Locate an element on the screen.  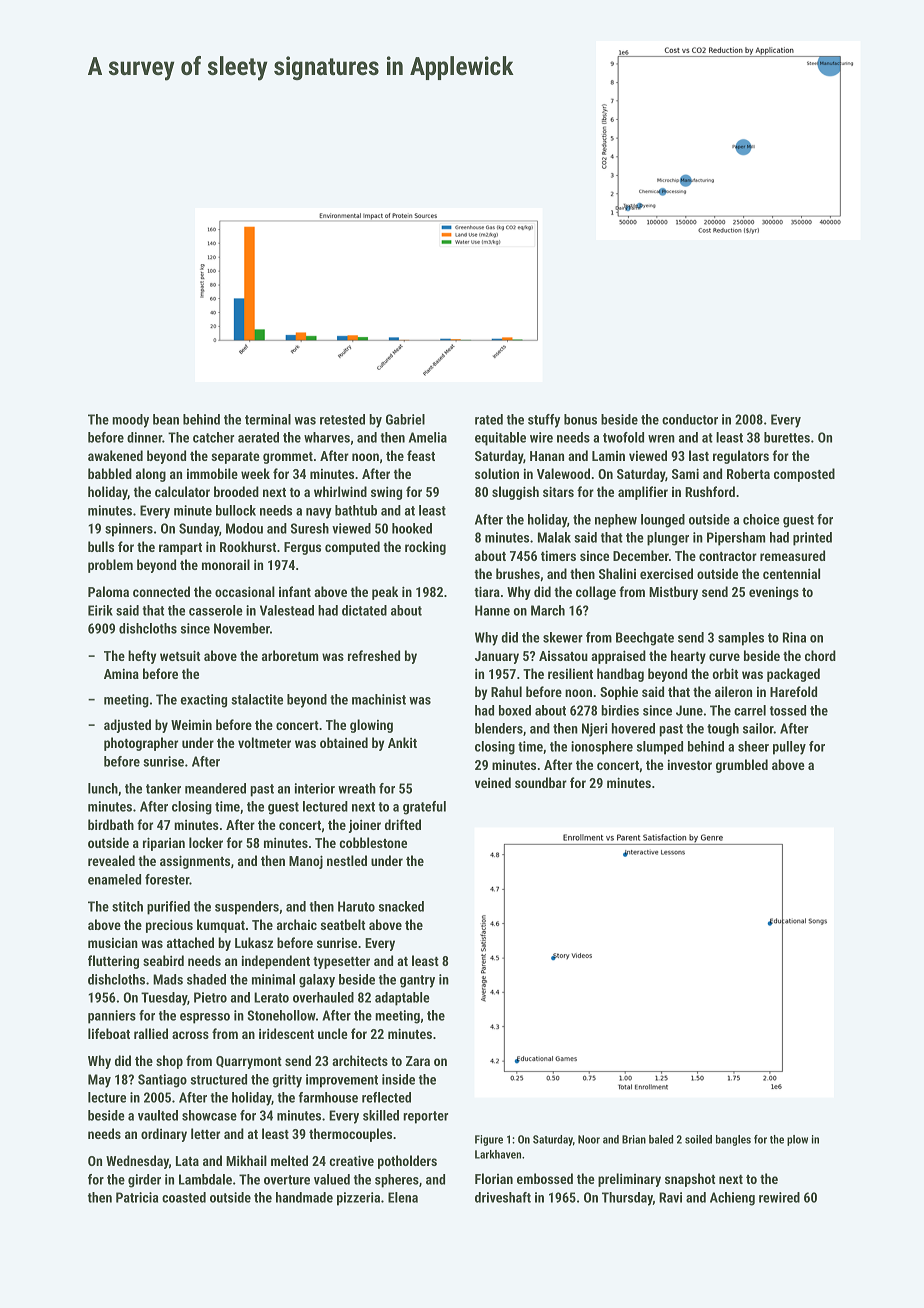
fluttering is located at coordinates (113, 962).
